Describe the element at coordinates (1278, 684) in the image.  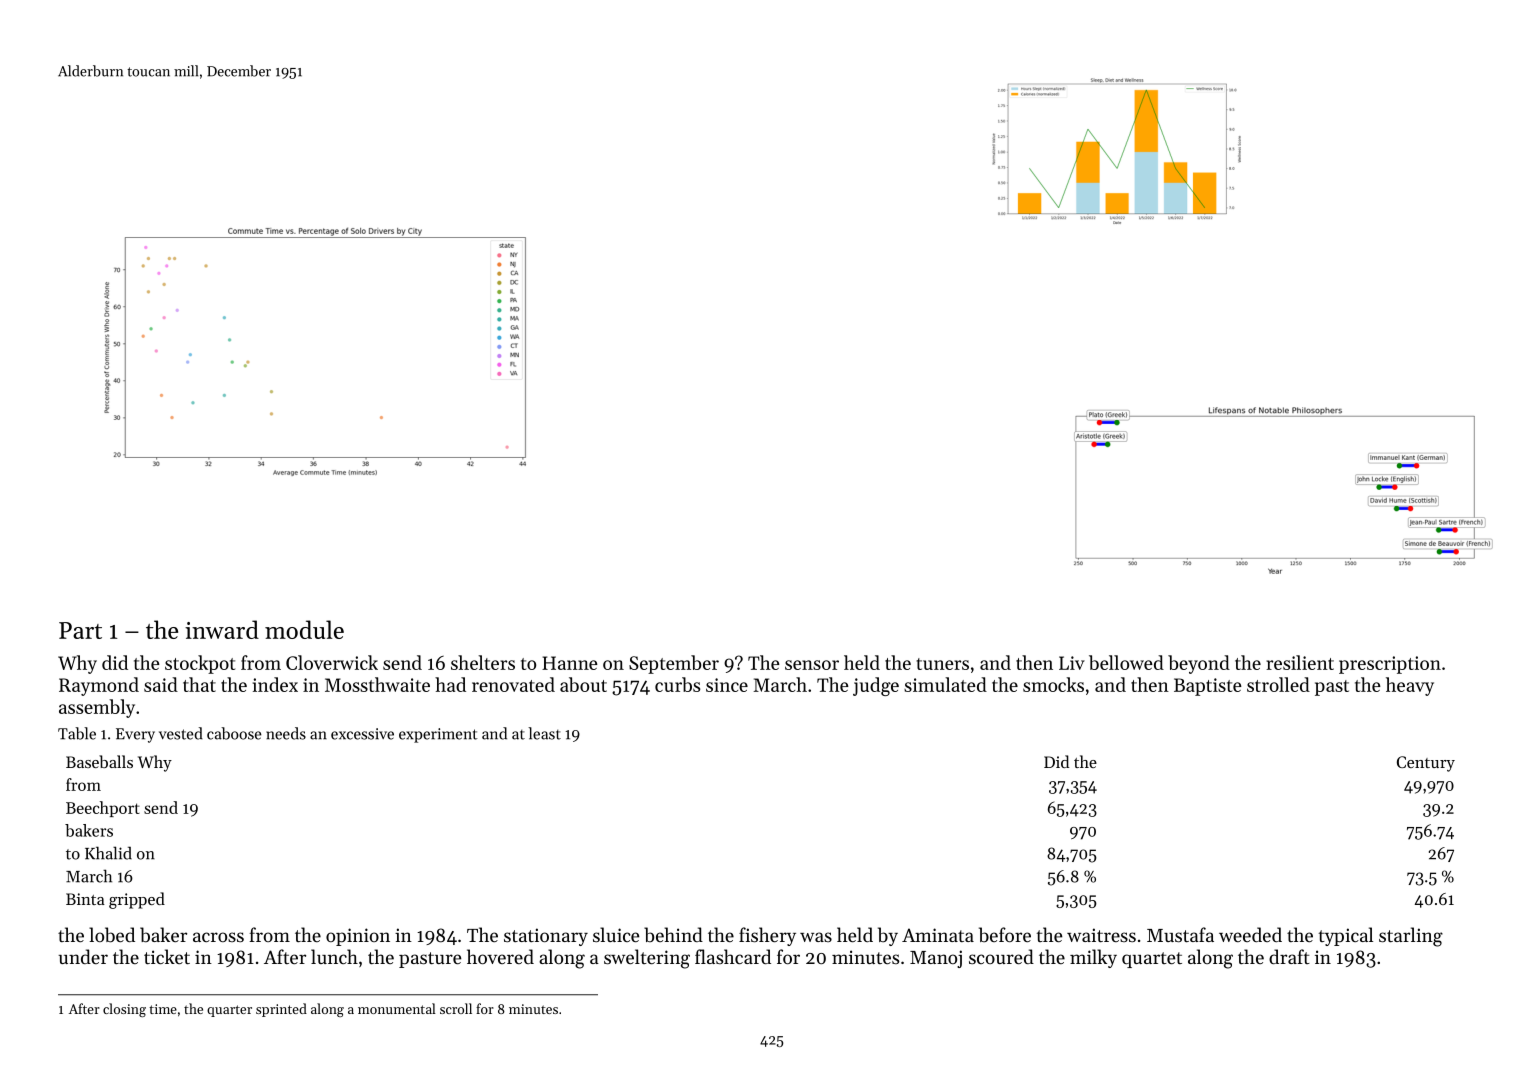
I see `strolled` at that location.
